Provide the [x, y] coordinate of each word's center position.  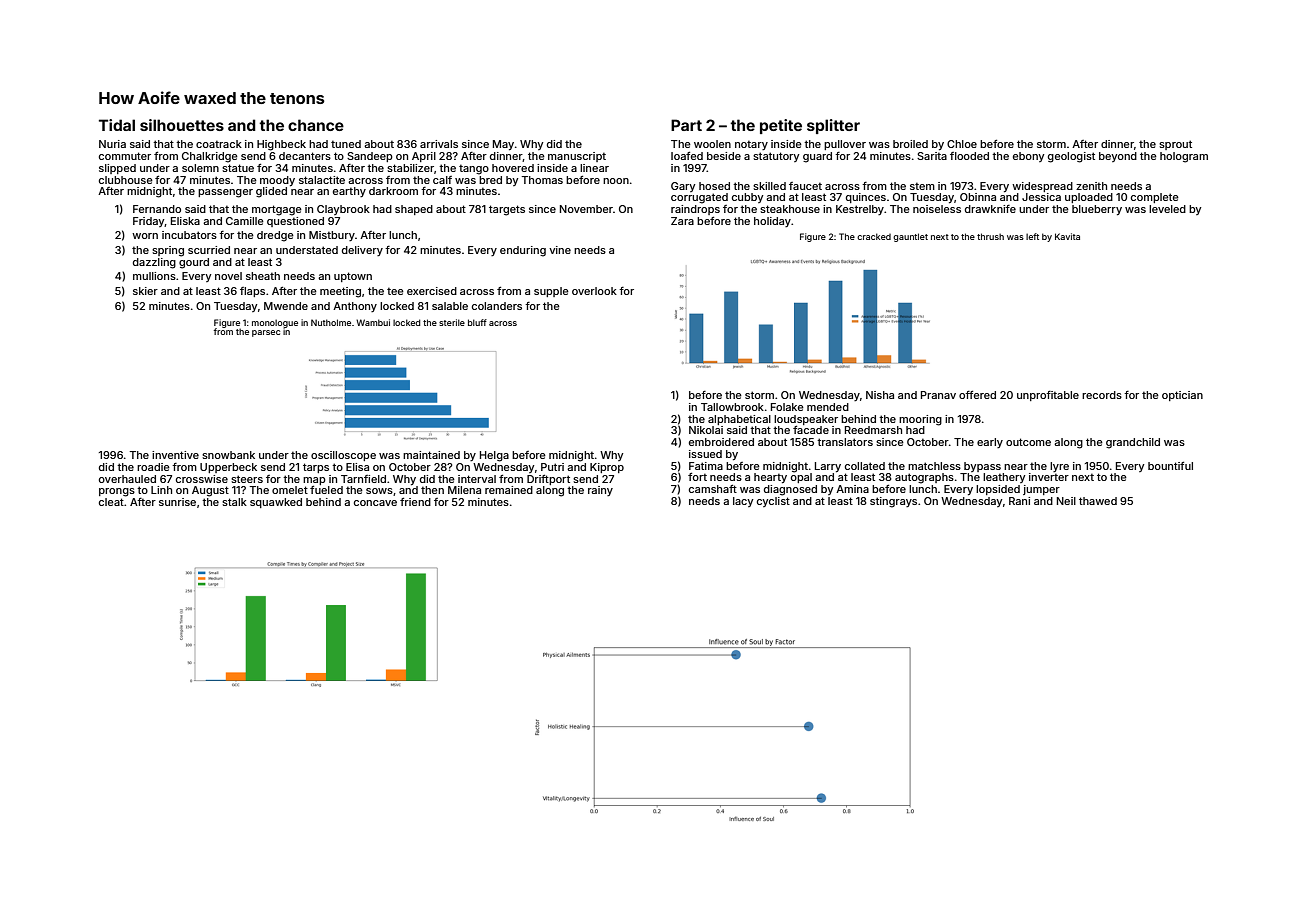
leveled [1167, 209]
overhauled [127, 479]
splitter [833, 126]
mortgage [277, 210]
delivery [362, 251]
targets [507, 210]
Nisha [880, 395]
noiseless [937, 209]
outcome [1028, 442]
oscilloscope [343, 456]
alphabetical [739, 420]
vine [560, 250]
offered [977, 394]
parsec [266, 333]
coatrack [219, 144]
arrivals [439, 144]
